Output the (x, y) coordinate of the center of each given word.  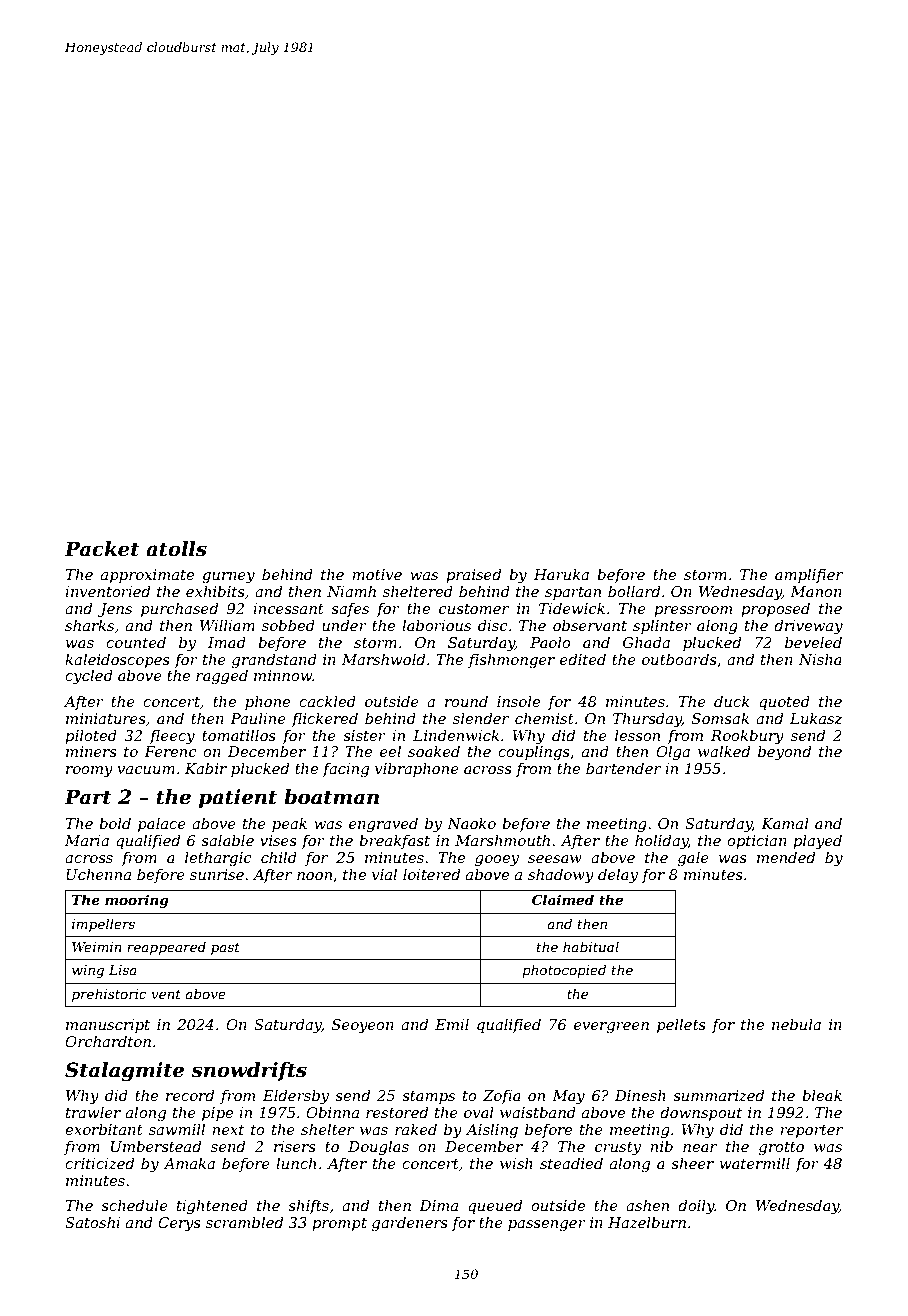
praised (473, 575)
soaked (434, 751)
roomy (89, 772)
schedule (134, 1205)
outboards (679, 659)
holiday (661, 842)
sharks (89, 625)
